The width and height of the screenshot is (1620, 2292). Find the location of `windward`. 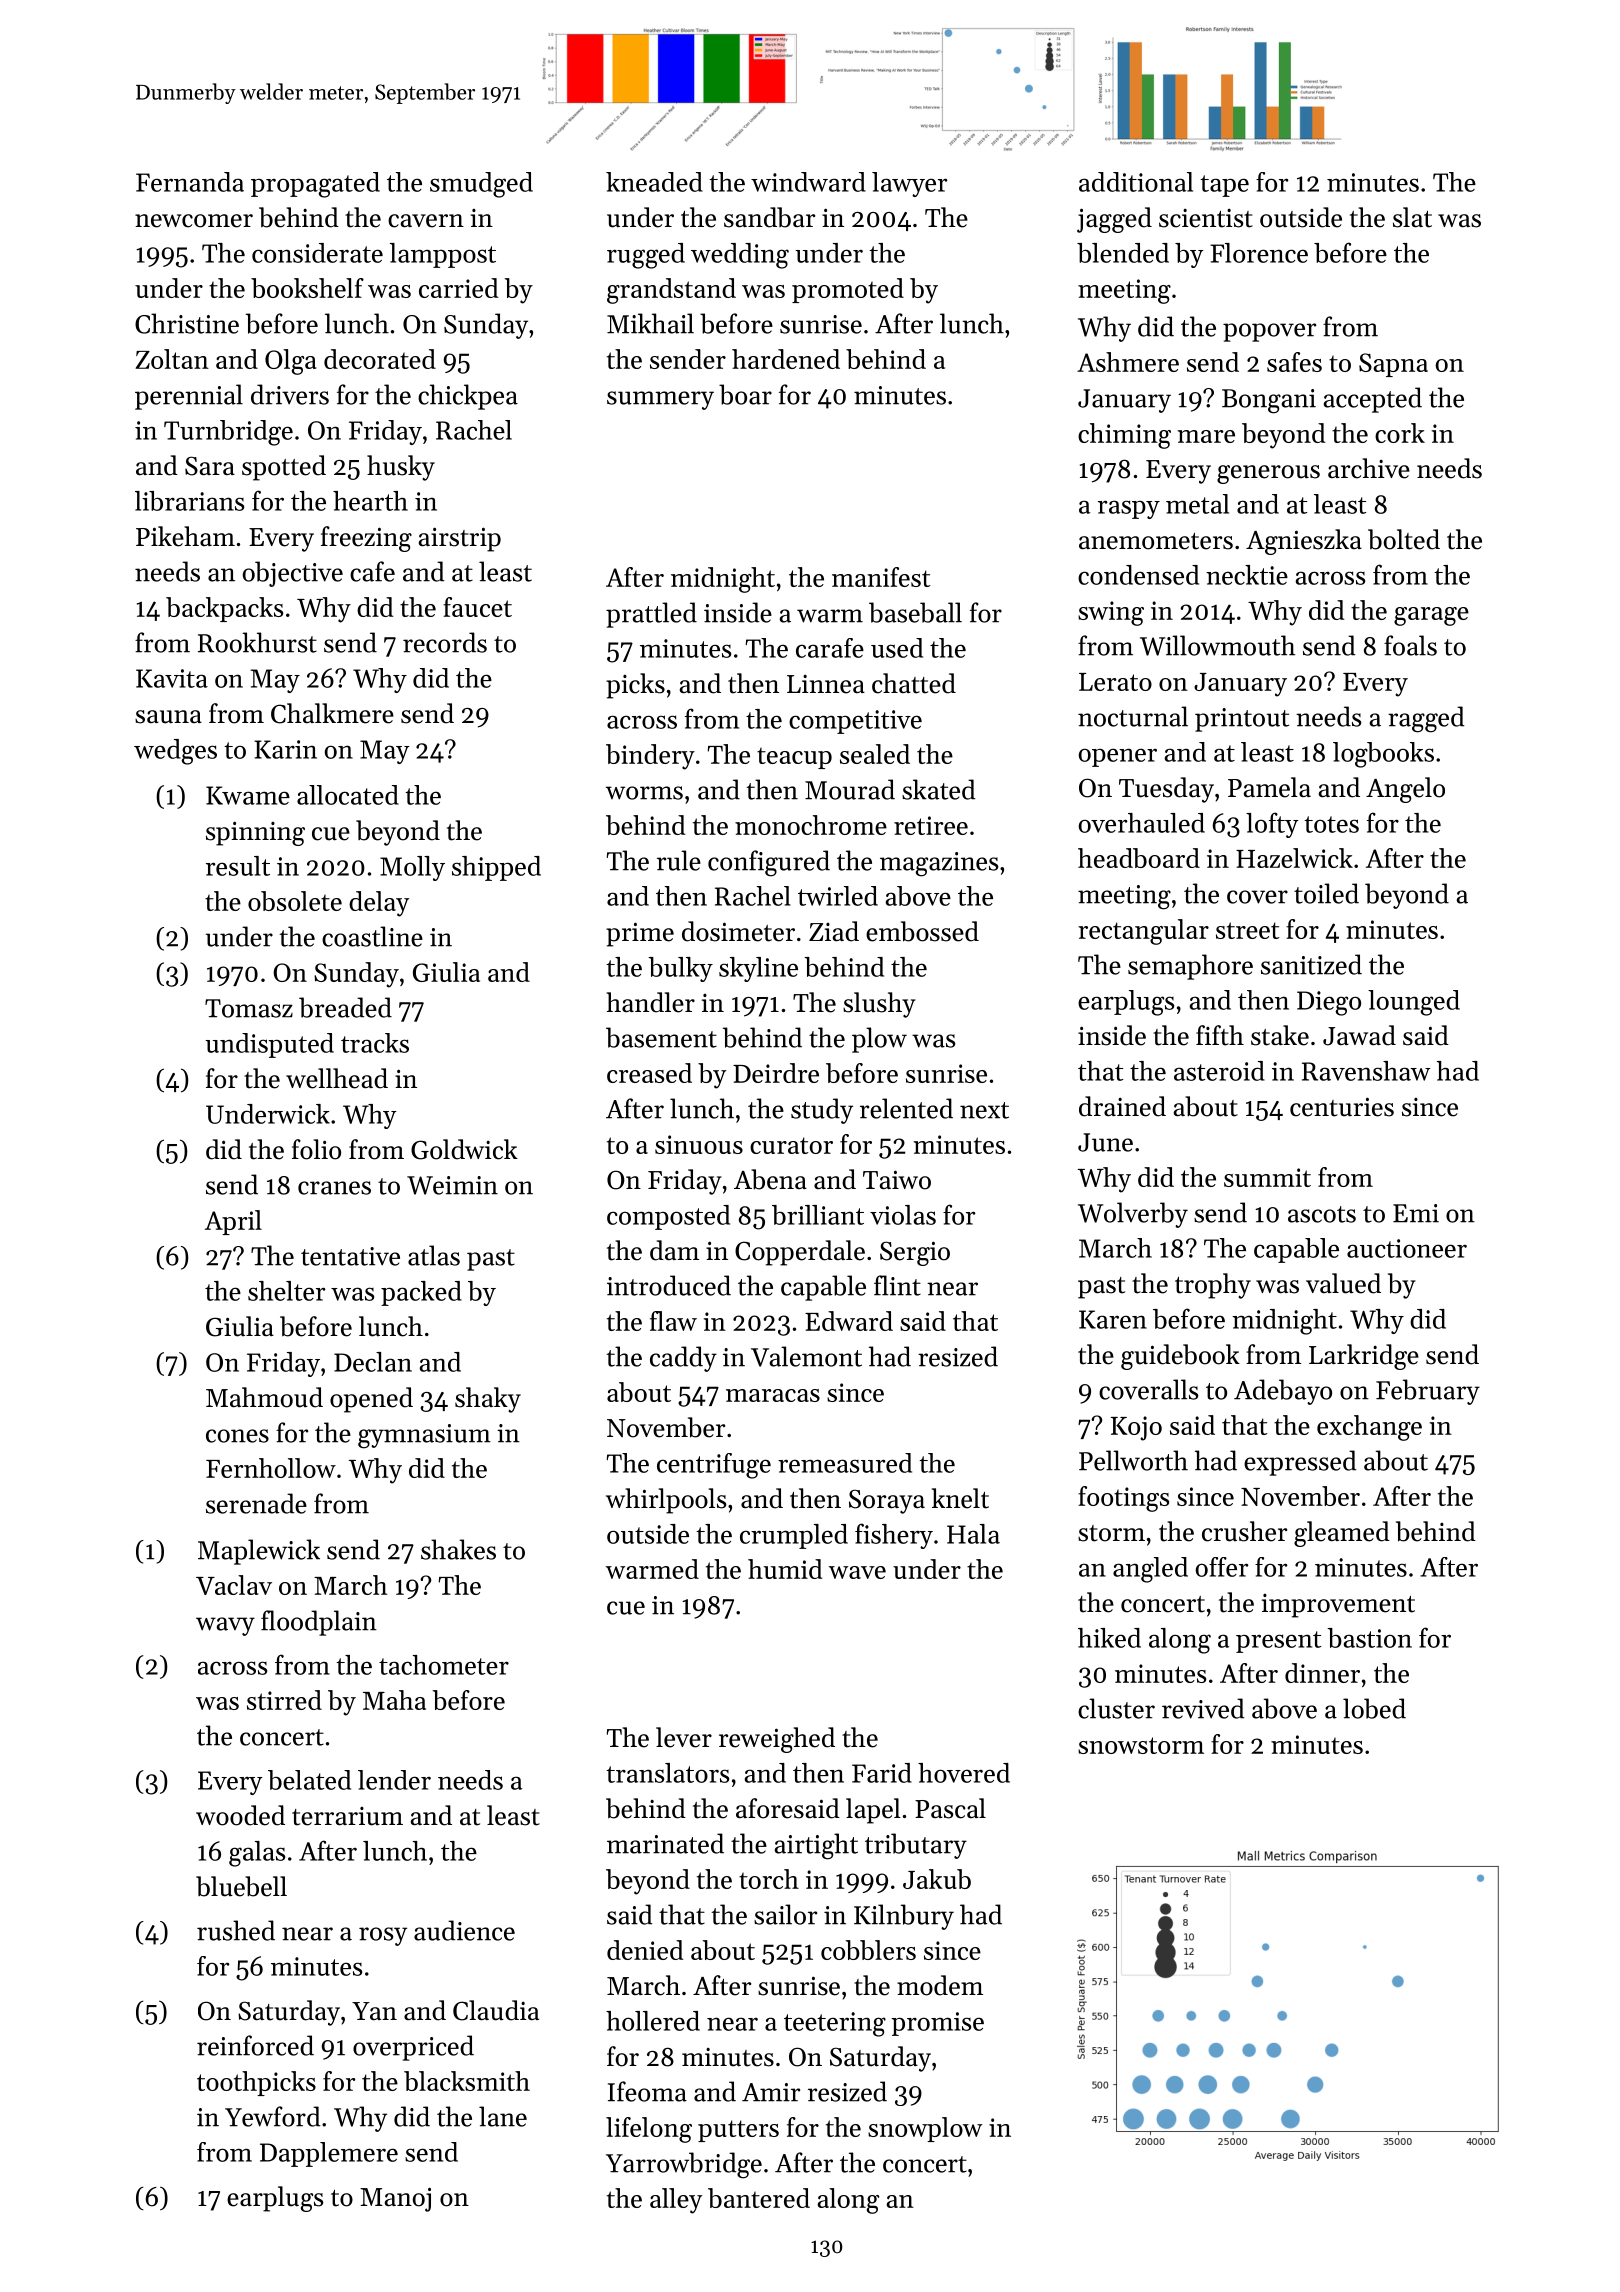

windward is located at coordinates (808, 182).
